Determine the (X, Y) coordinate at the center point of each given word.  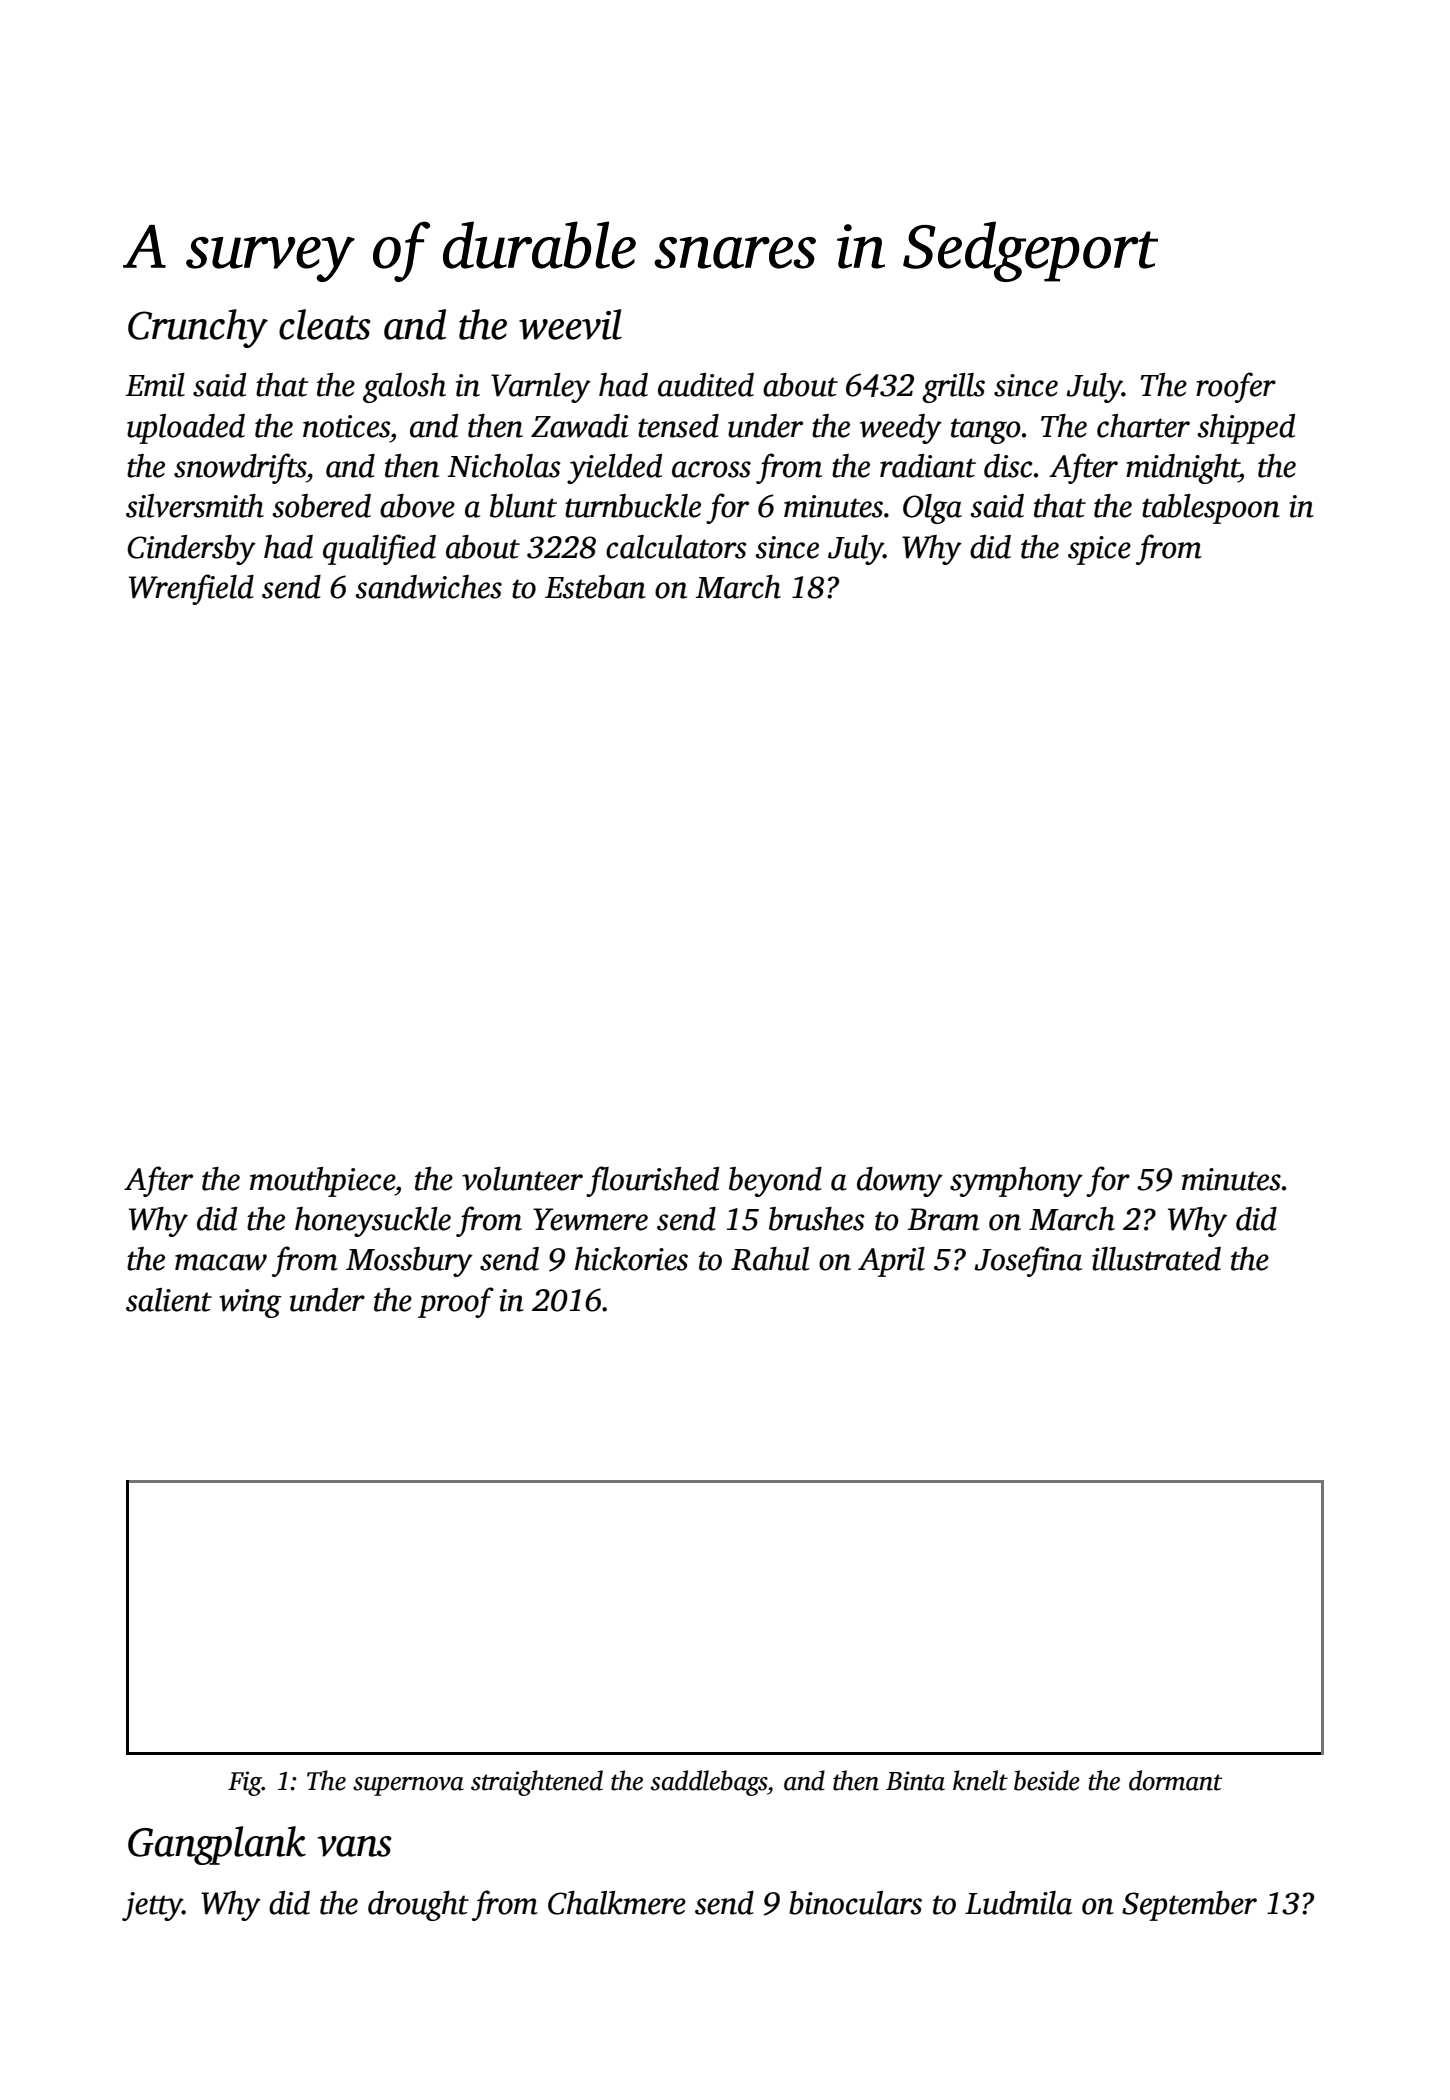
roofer (1236, 387)
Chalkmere (617, 1903)
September (1189, 1906)
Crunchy (198, 328)
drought (418, 1906)
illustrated (1156, 1259)
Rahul (770, 1259)
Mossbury (409, 1262)
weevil (570, 324)
